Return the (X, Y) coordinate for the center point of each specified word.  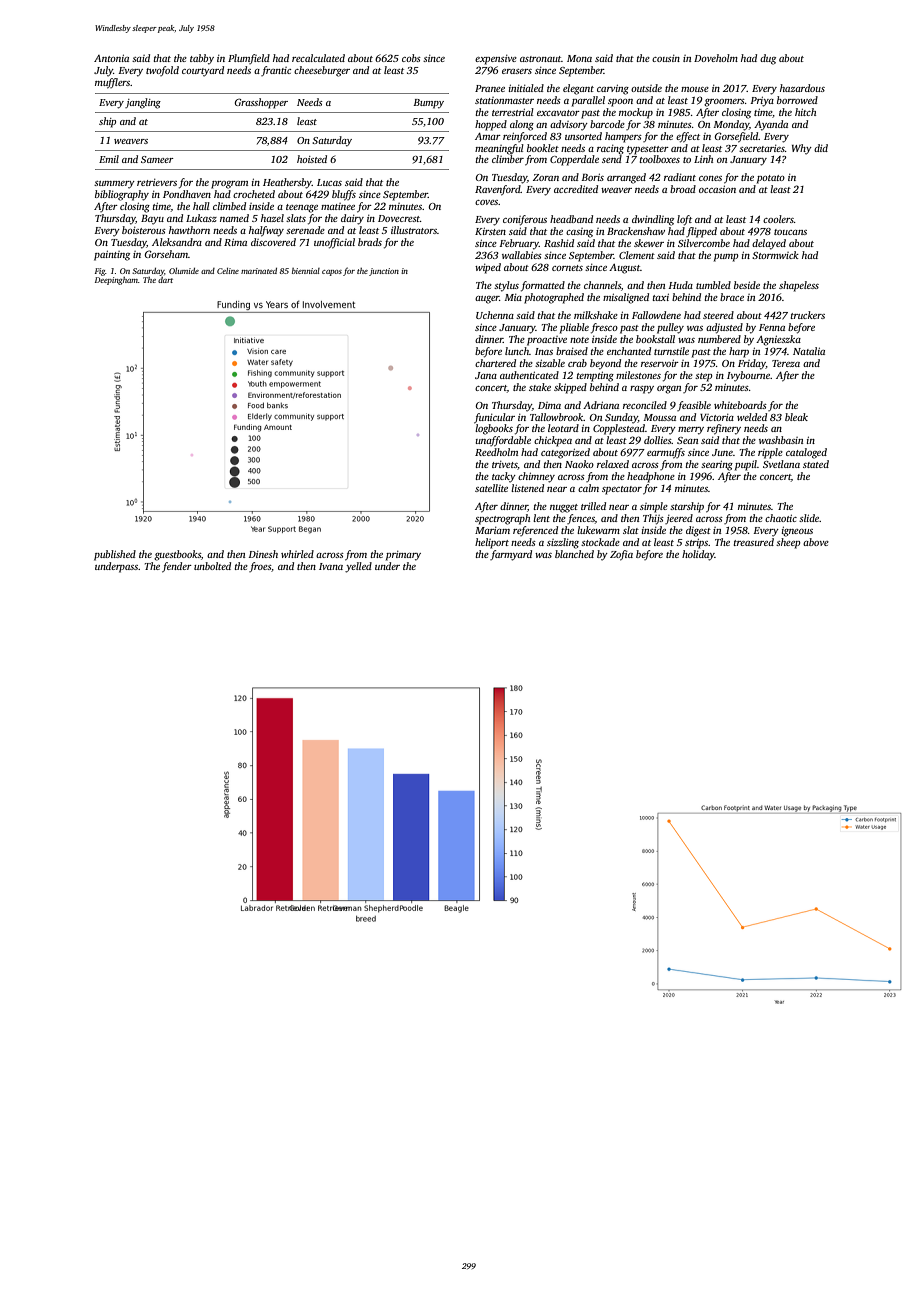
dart (165, 280)
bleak (796, 417)
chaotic (781, 518)
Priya (762, 101)
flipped (701, 232)
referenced (535, 531)
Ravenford (498, 190)
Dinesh (263, 554)
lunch (517, 351)
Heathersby (287, 183)
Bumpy (428, 104)
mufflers (112, 83)
